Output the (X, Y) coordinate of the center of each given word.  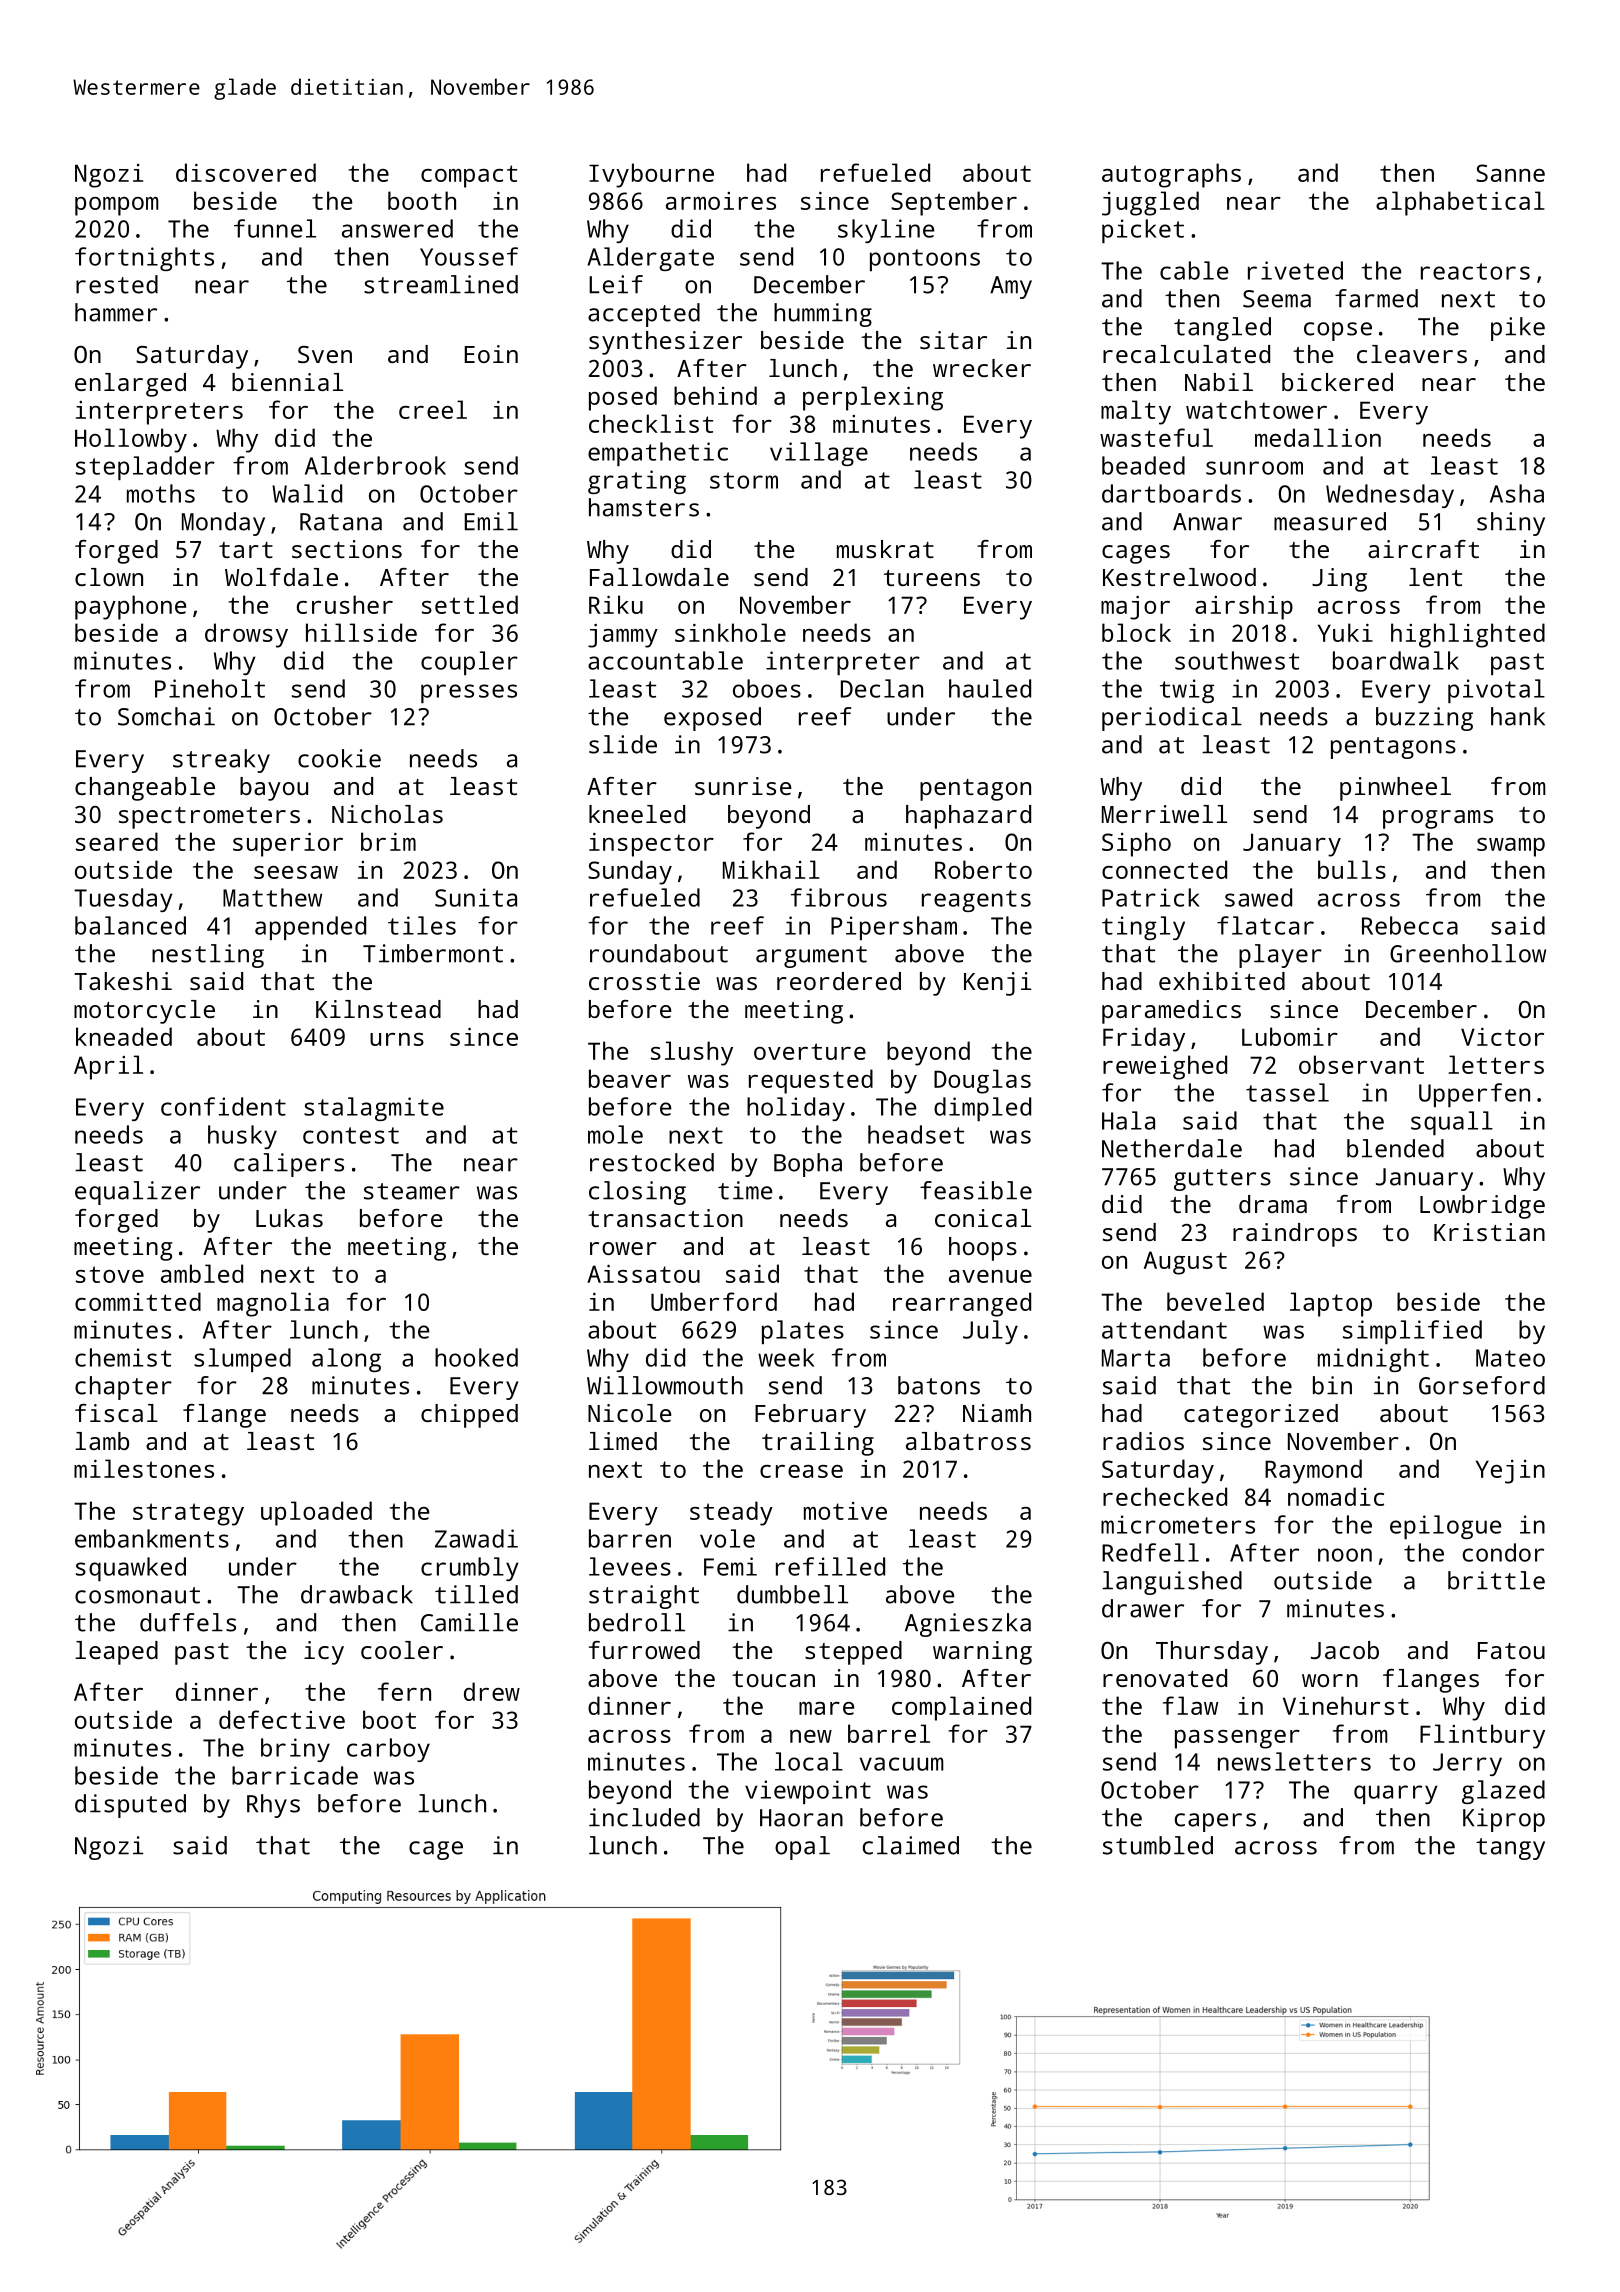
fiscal (116, 1413)
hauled (990, 688)
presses (469, 693)
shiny (1511, 524)
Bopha (808, 1165)
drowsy (246, 635)
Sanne (1510, 173)
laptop (1331, 1304)
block (1136, 632)
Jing (1339, 580)
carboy (388, 1750)
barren (630, 1538)
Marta (1136, 1358)
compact (469, 176)
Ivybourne (651, 175)
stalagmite (374, 1109)
